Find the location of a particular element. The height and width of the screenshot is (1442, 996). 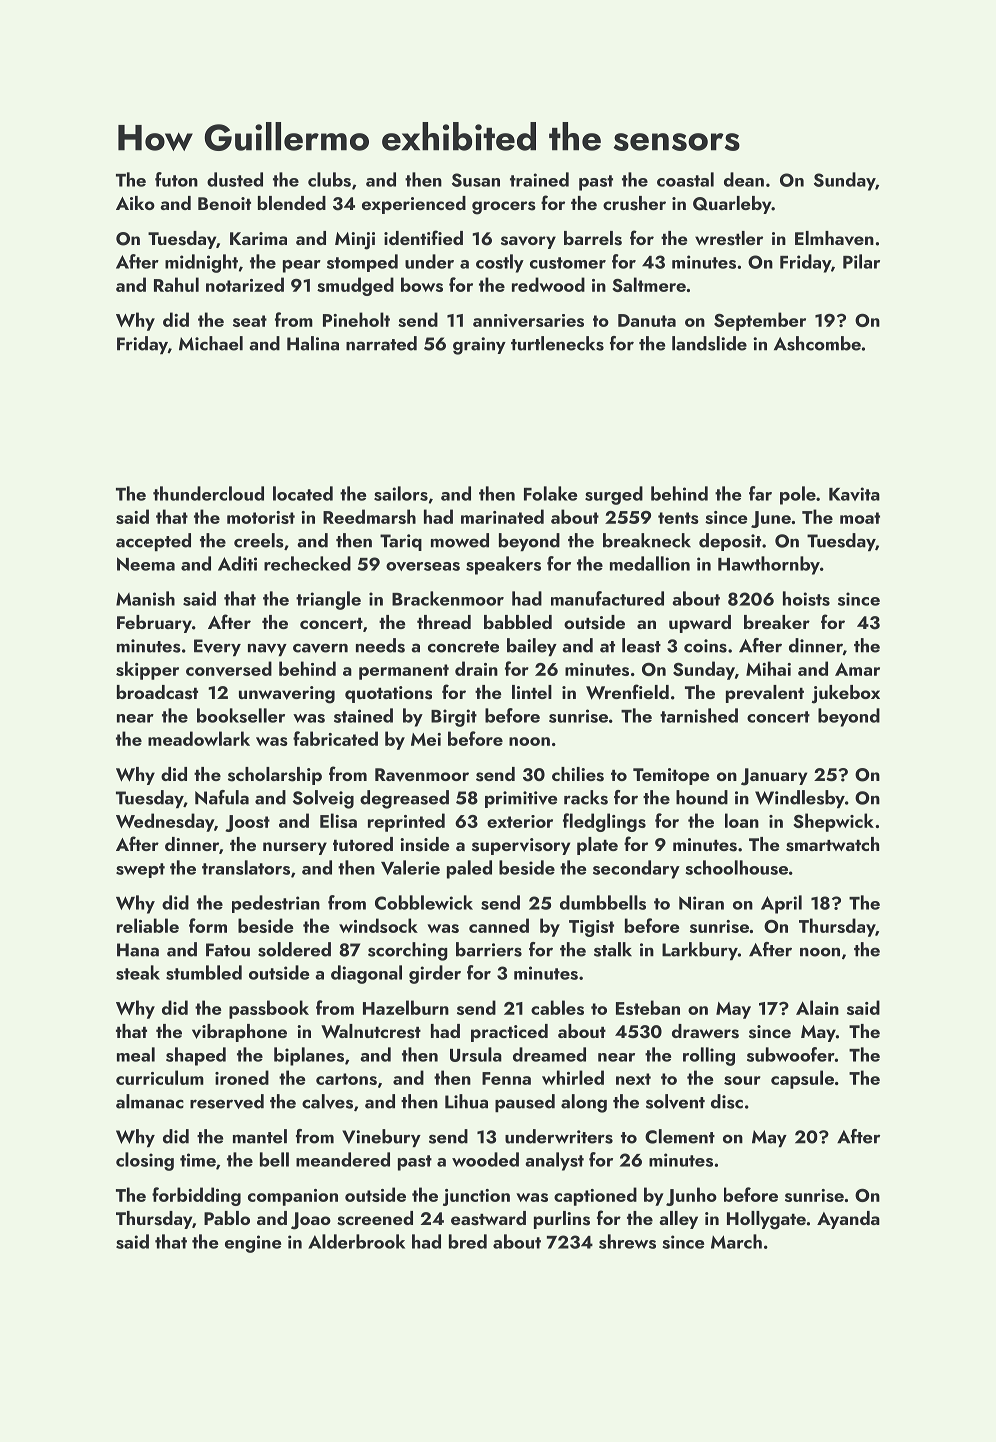

Rahul is located at coordinates (176, 284).
